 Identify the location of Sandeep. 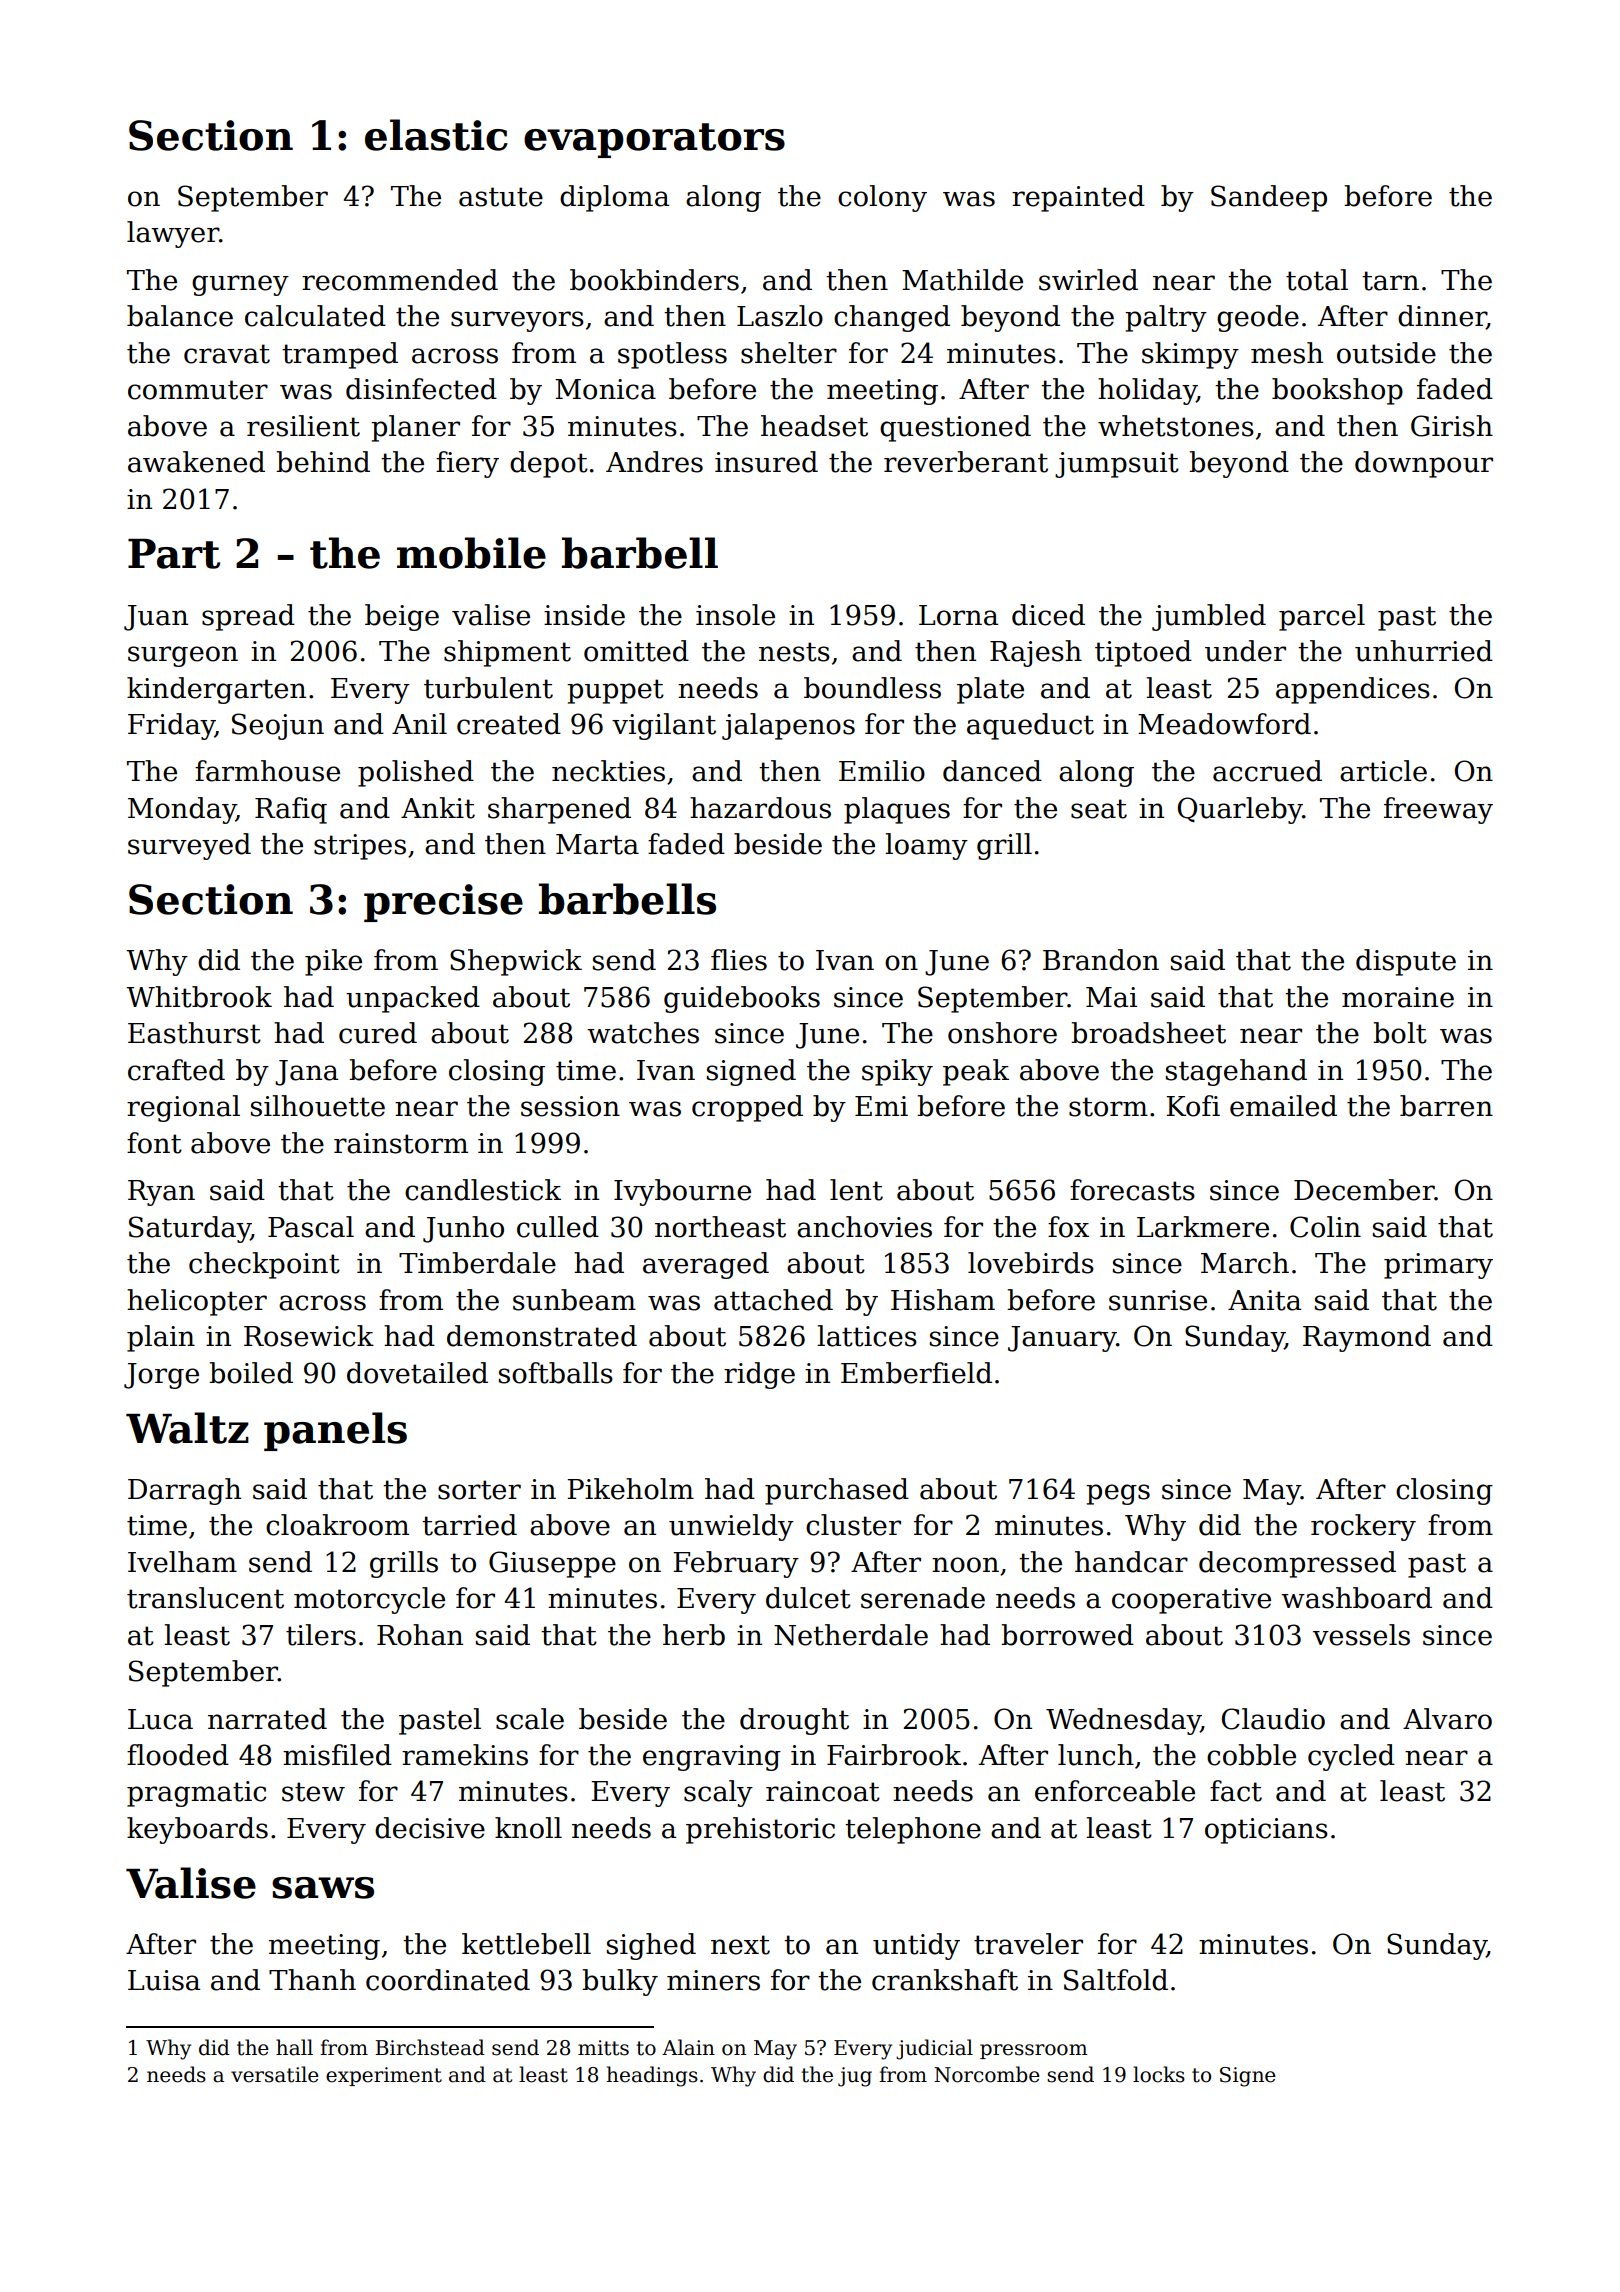
(1269, 198).
